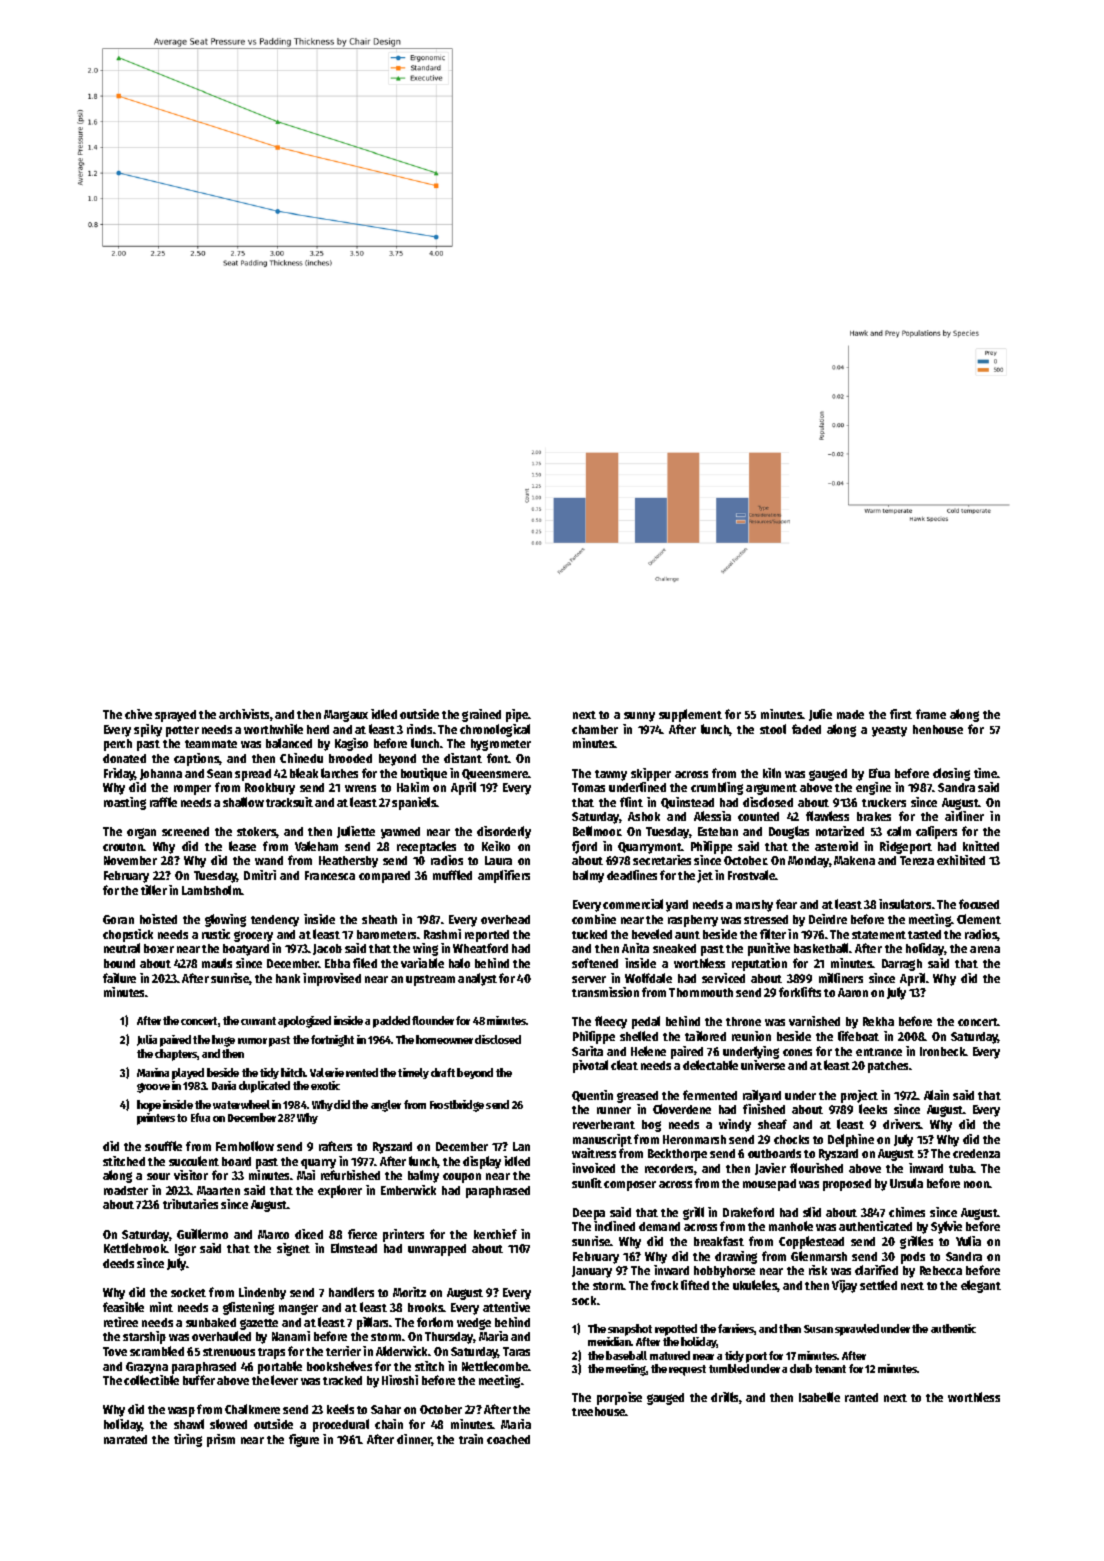  I want to click on Frostbridge, so click(457, 1106).
